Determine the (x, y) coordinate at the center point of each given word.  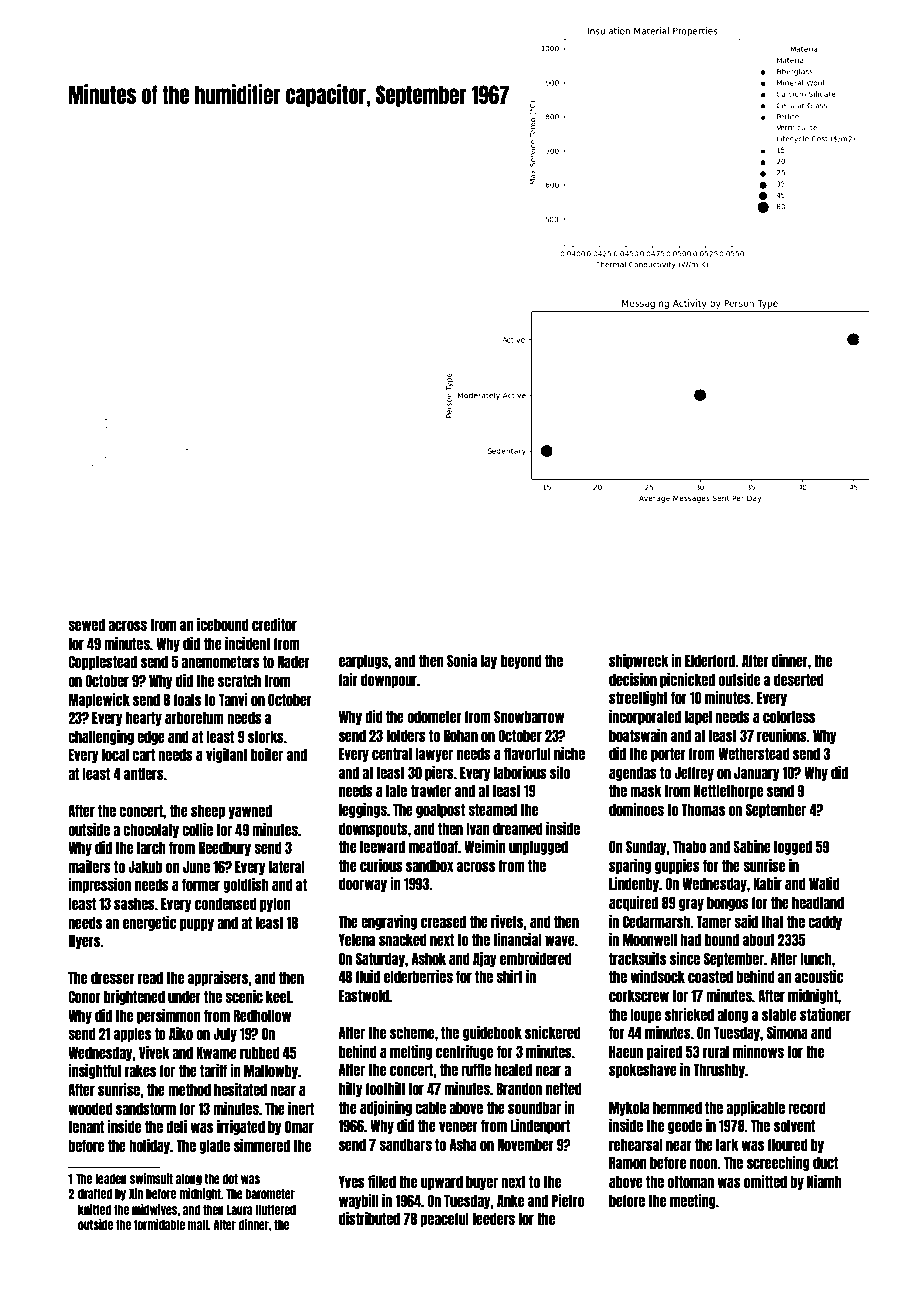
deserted (799, 679)
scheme (412, 1032)
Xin (136, 1193)
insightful (94, 1071)
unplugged (538, 847)
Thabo (689, 846)
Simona (787, 1032)
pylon (275, 904)
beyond (521, 661)
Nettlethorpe (728, 791)
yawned (250, 811)
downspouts (373, 829)
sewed (86, 624)
